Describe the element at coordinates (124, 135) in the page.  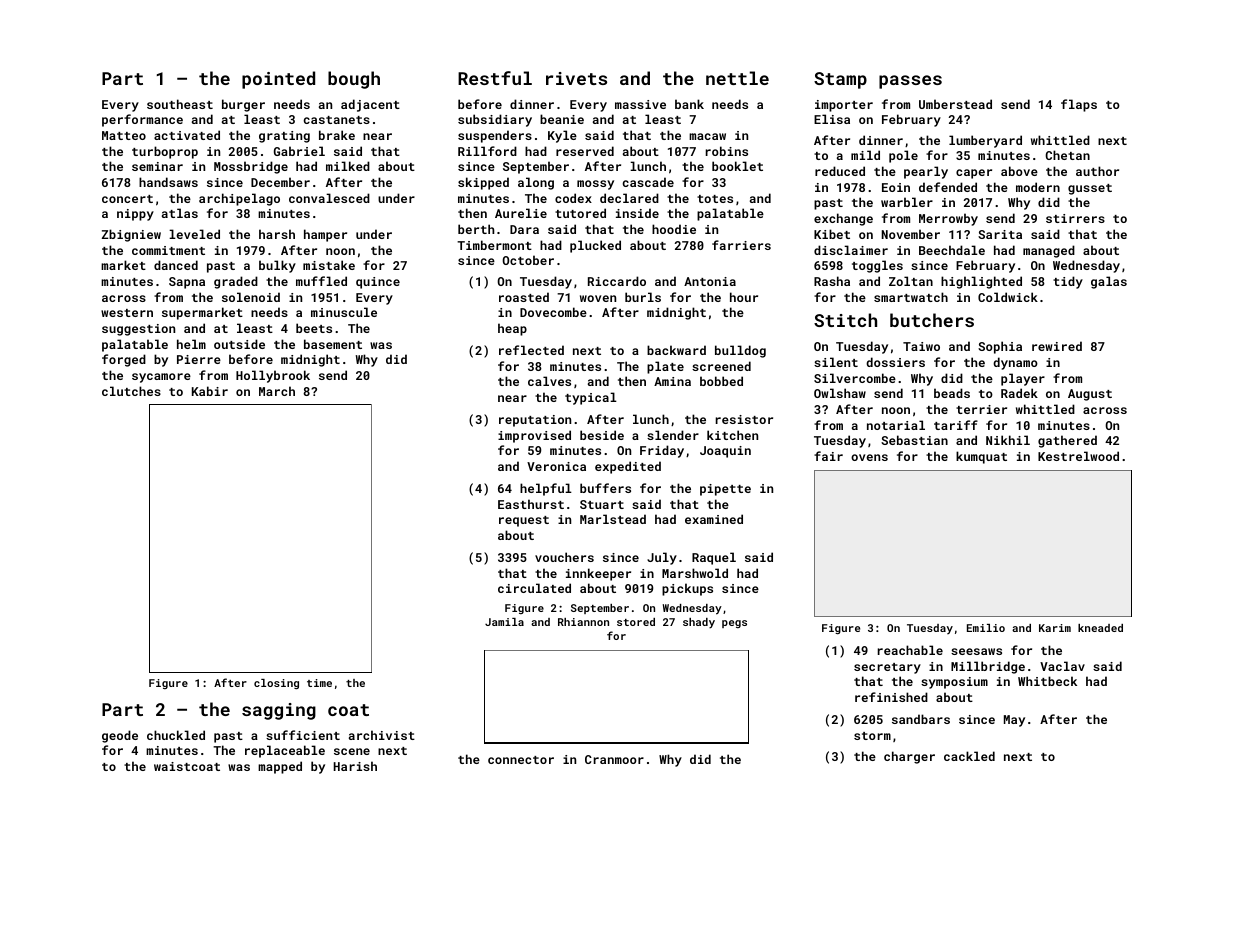
I see `Matteo` at that location.
